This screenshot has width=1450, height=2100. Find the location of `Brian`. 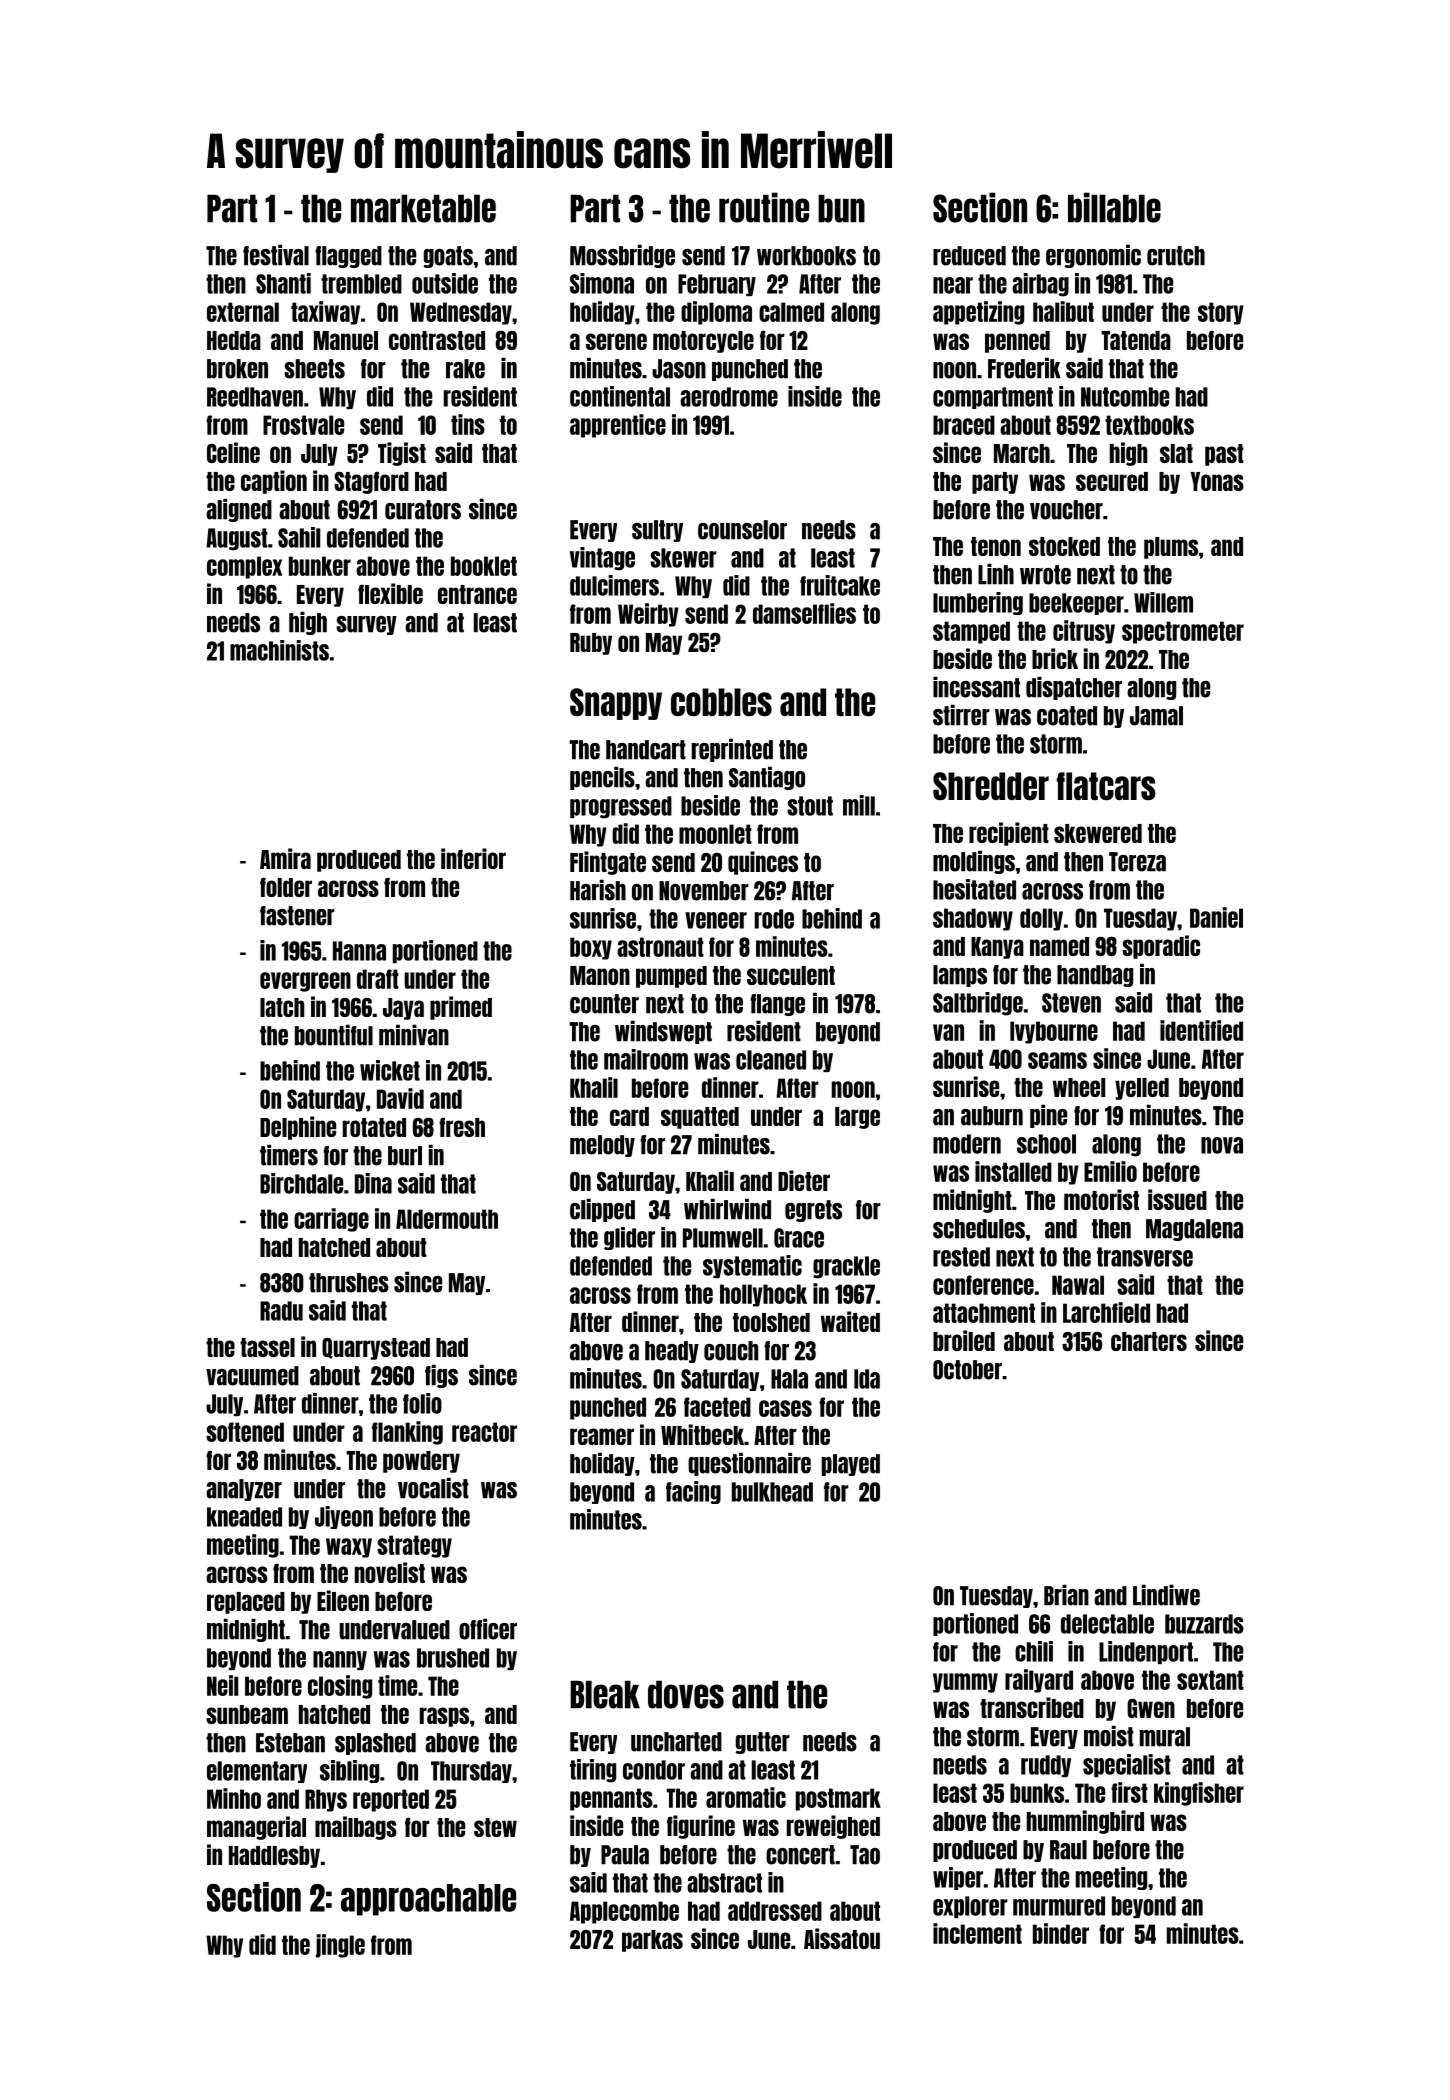

Brian is located at coordinates (1066, 1595).
